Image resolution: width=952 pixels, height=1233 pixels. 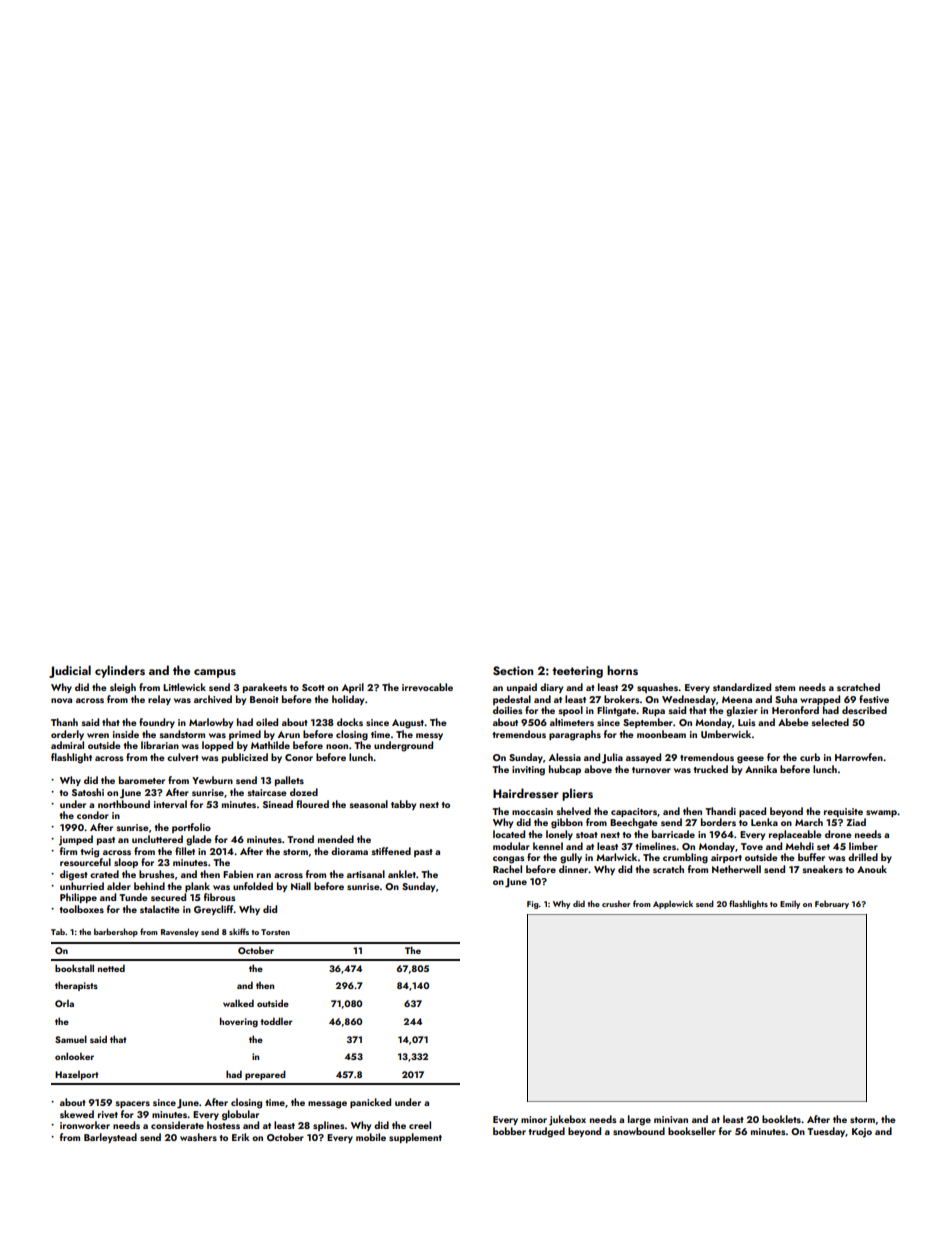 I want to click on wren, so click(x=98, y=735).
